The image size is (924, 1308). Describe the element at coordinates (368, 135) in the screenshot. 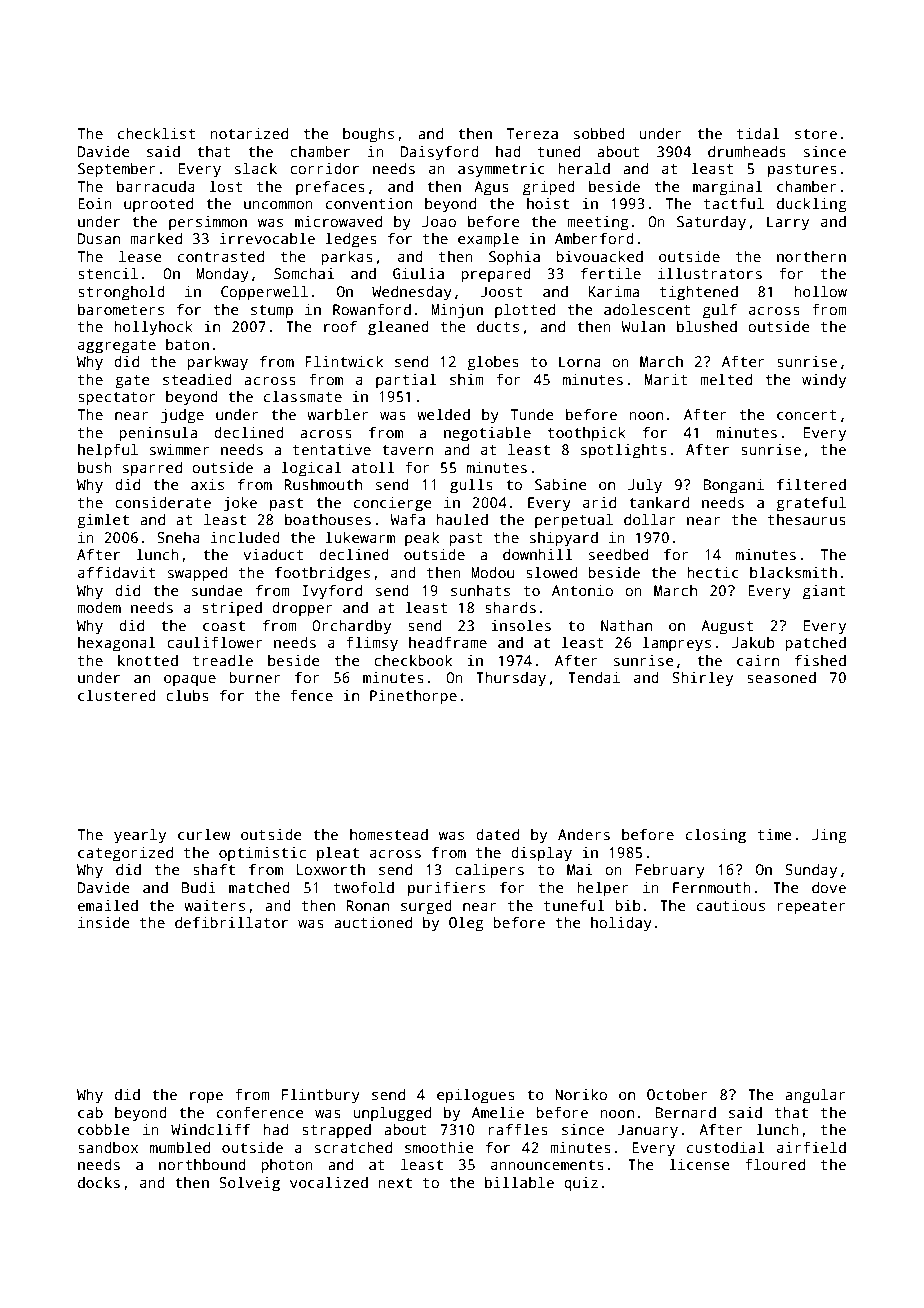

I see `boughs` at that location.
